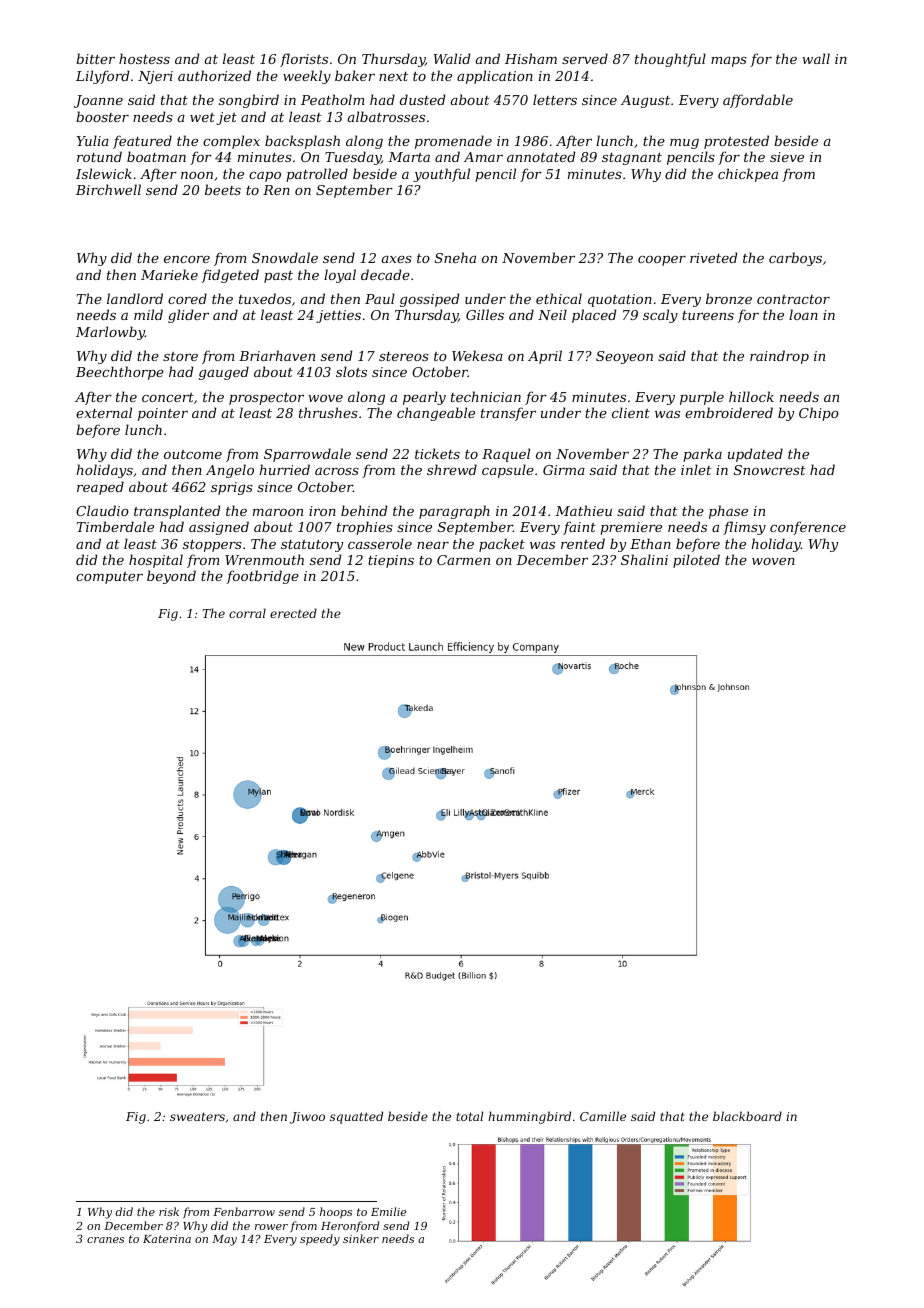 The width and height of the image is (924, 1308). What do you see at coordinates (197, 1116) in the image?
I see `sweaters` at bounding box center [197, 1116].
